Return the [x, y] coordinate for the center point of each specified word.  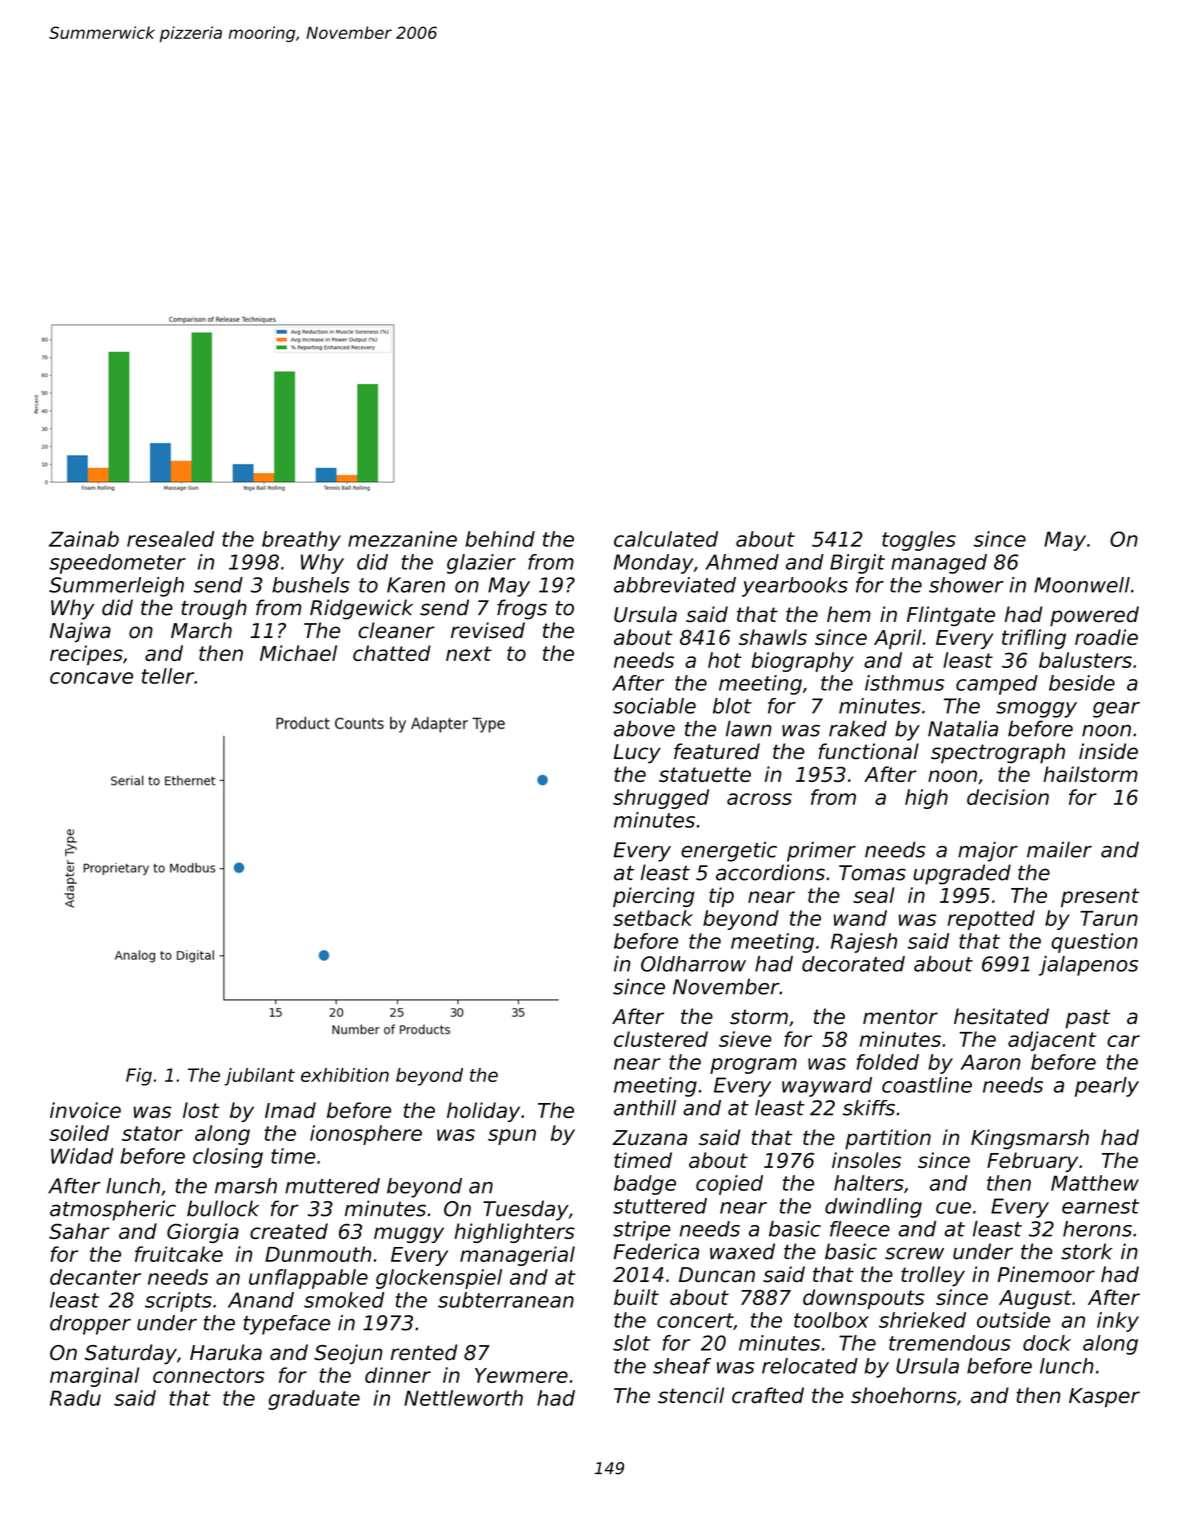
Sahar [79, 1231]
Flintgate [951, 616]
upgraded [962, 874]
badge [645, 1185]
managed [939, 564]
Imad [290, 1110]
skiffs [869, 1108]
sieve [745, 1039]
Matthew [1095, 1183]
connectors [209, 1375]
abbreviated [675, 585]
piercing [654, 897]
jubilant [259, 1077]
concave [91, 678]
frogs [522, 609]
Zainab [84, 539]
